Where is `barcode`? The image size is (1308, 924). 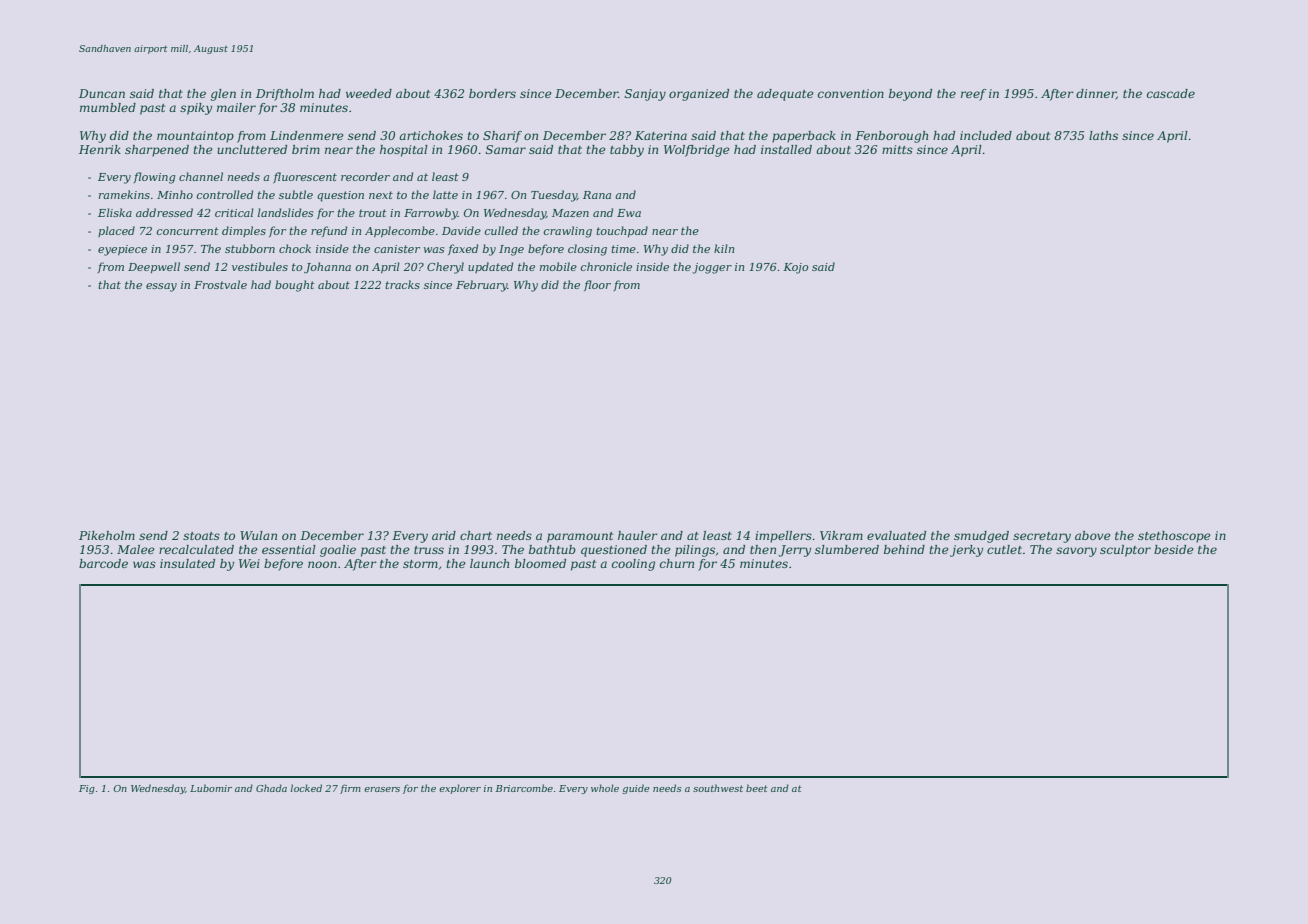 barcode is located at coordinates (103, 563).
